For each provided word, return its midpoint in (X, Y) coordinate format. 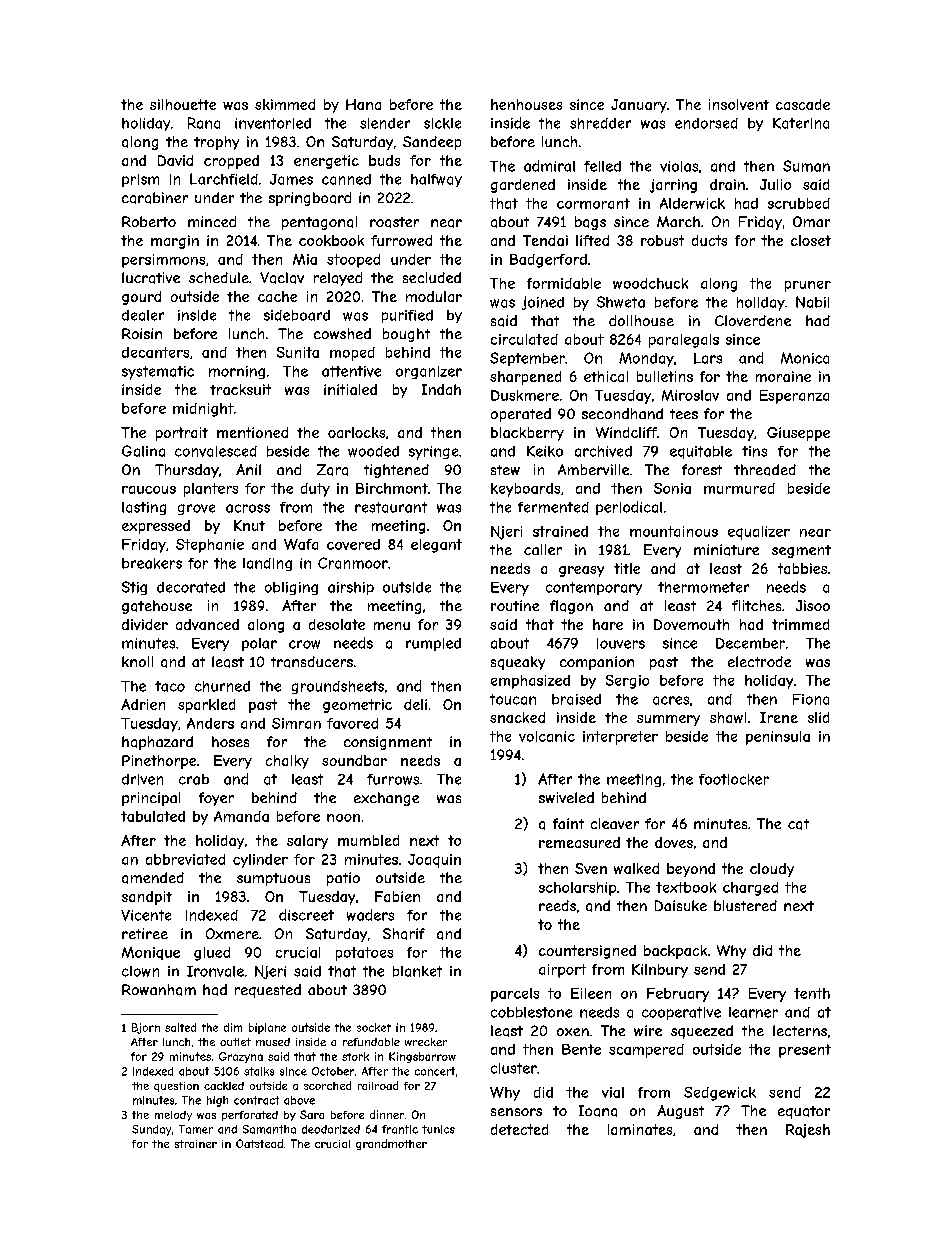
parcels (515, 995)
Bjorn (146, 1028)
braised (576, 699)
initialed (350, 389)
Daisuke (681, 905)
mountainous (674, 531)
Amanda (241, 816)
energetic (326, 162)
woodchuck (650, 283)
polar (259, 644)
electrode (759, 661)
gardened (523, 186)
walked (636, 868)
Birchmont (392, 488)
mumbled (368, 840)
